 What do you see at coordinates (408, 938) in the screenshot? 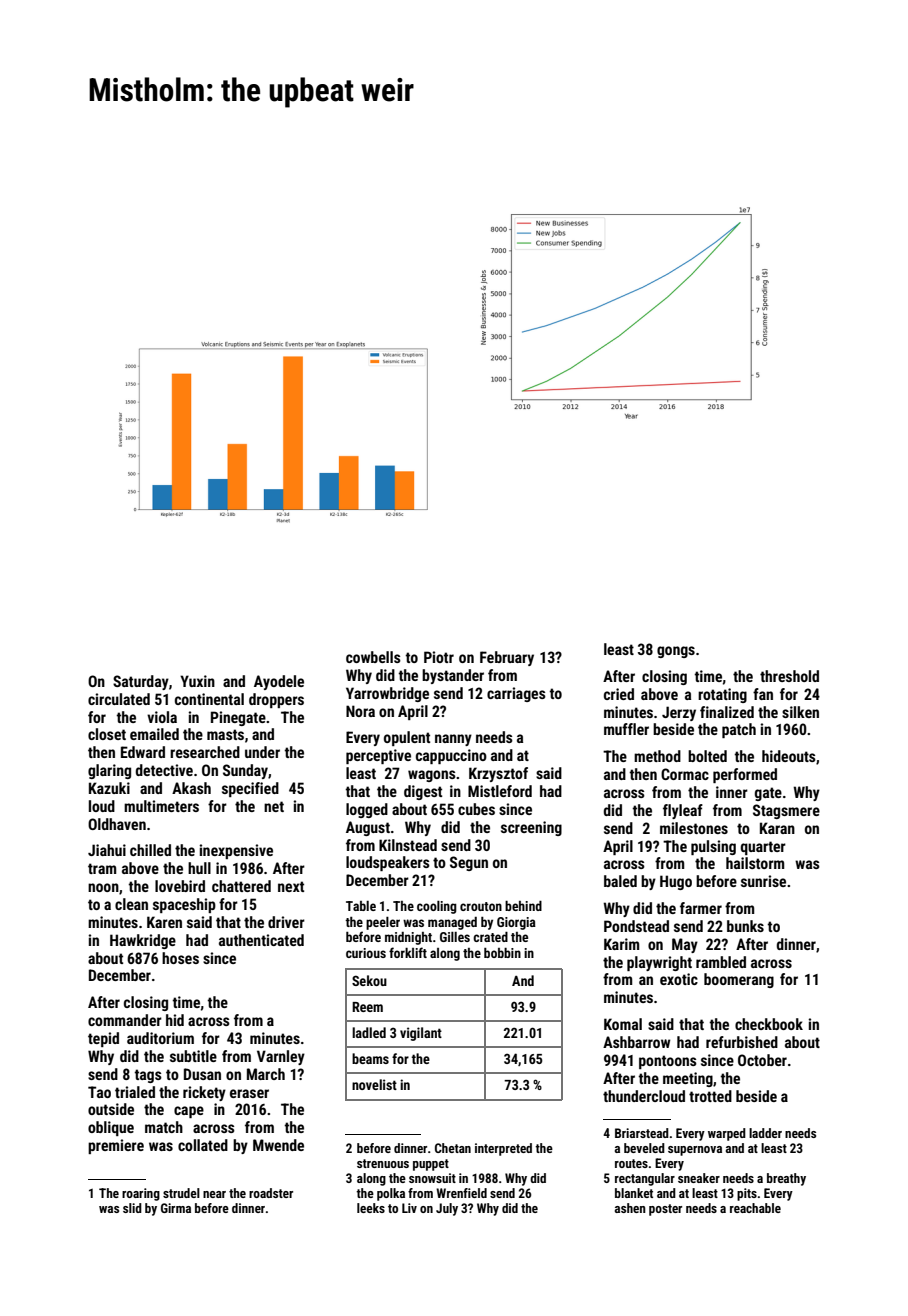
I see `midnight` at bounding box center [408, 938].
